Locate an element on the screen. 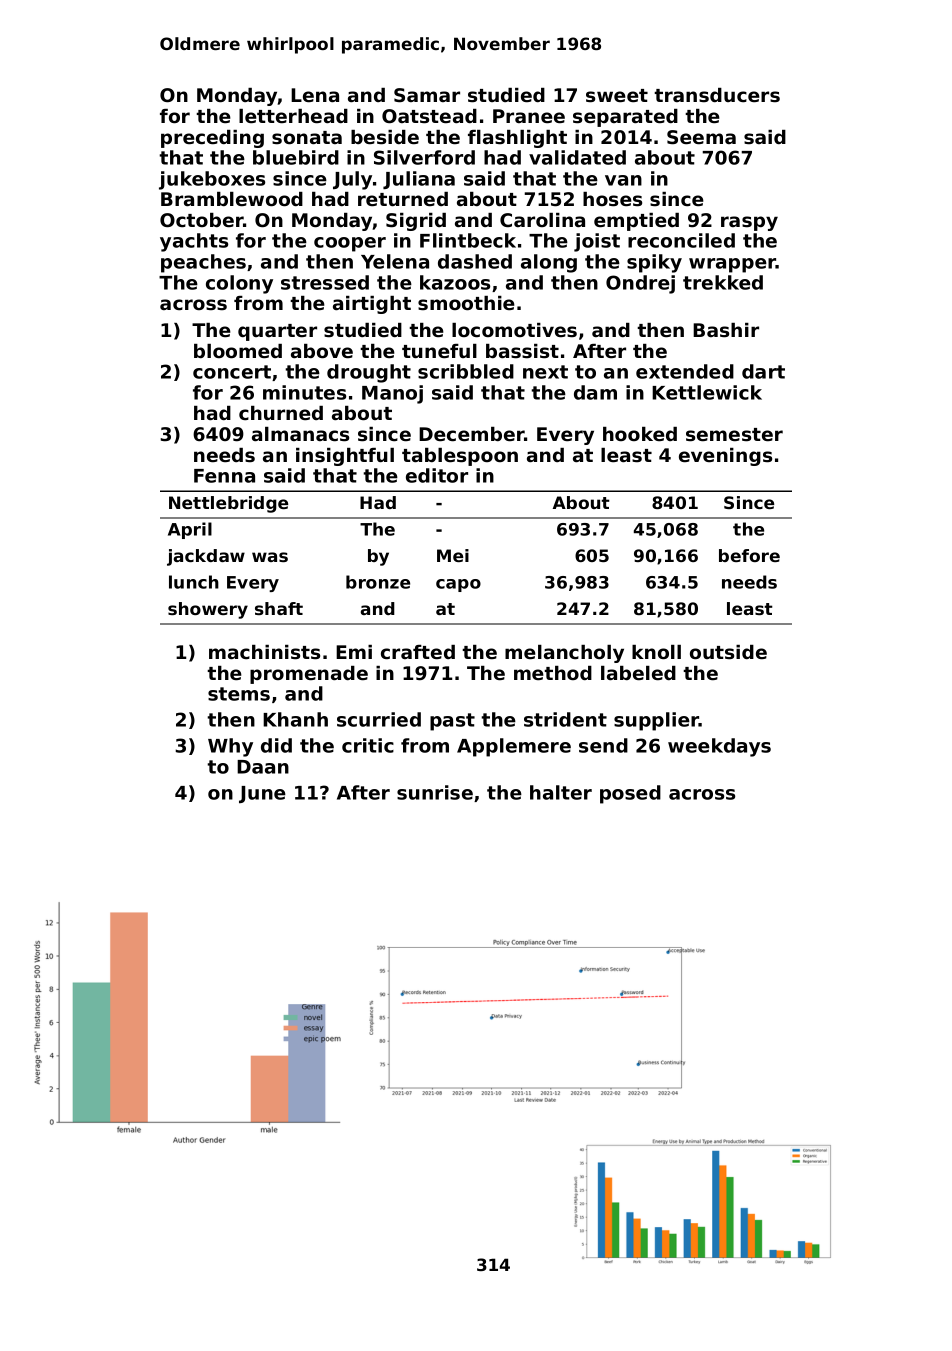 The width and height of the screenshot is (952, 1351). outside is located at coordinates (728, 652).
